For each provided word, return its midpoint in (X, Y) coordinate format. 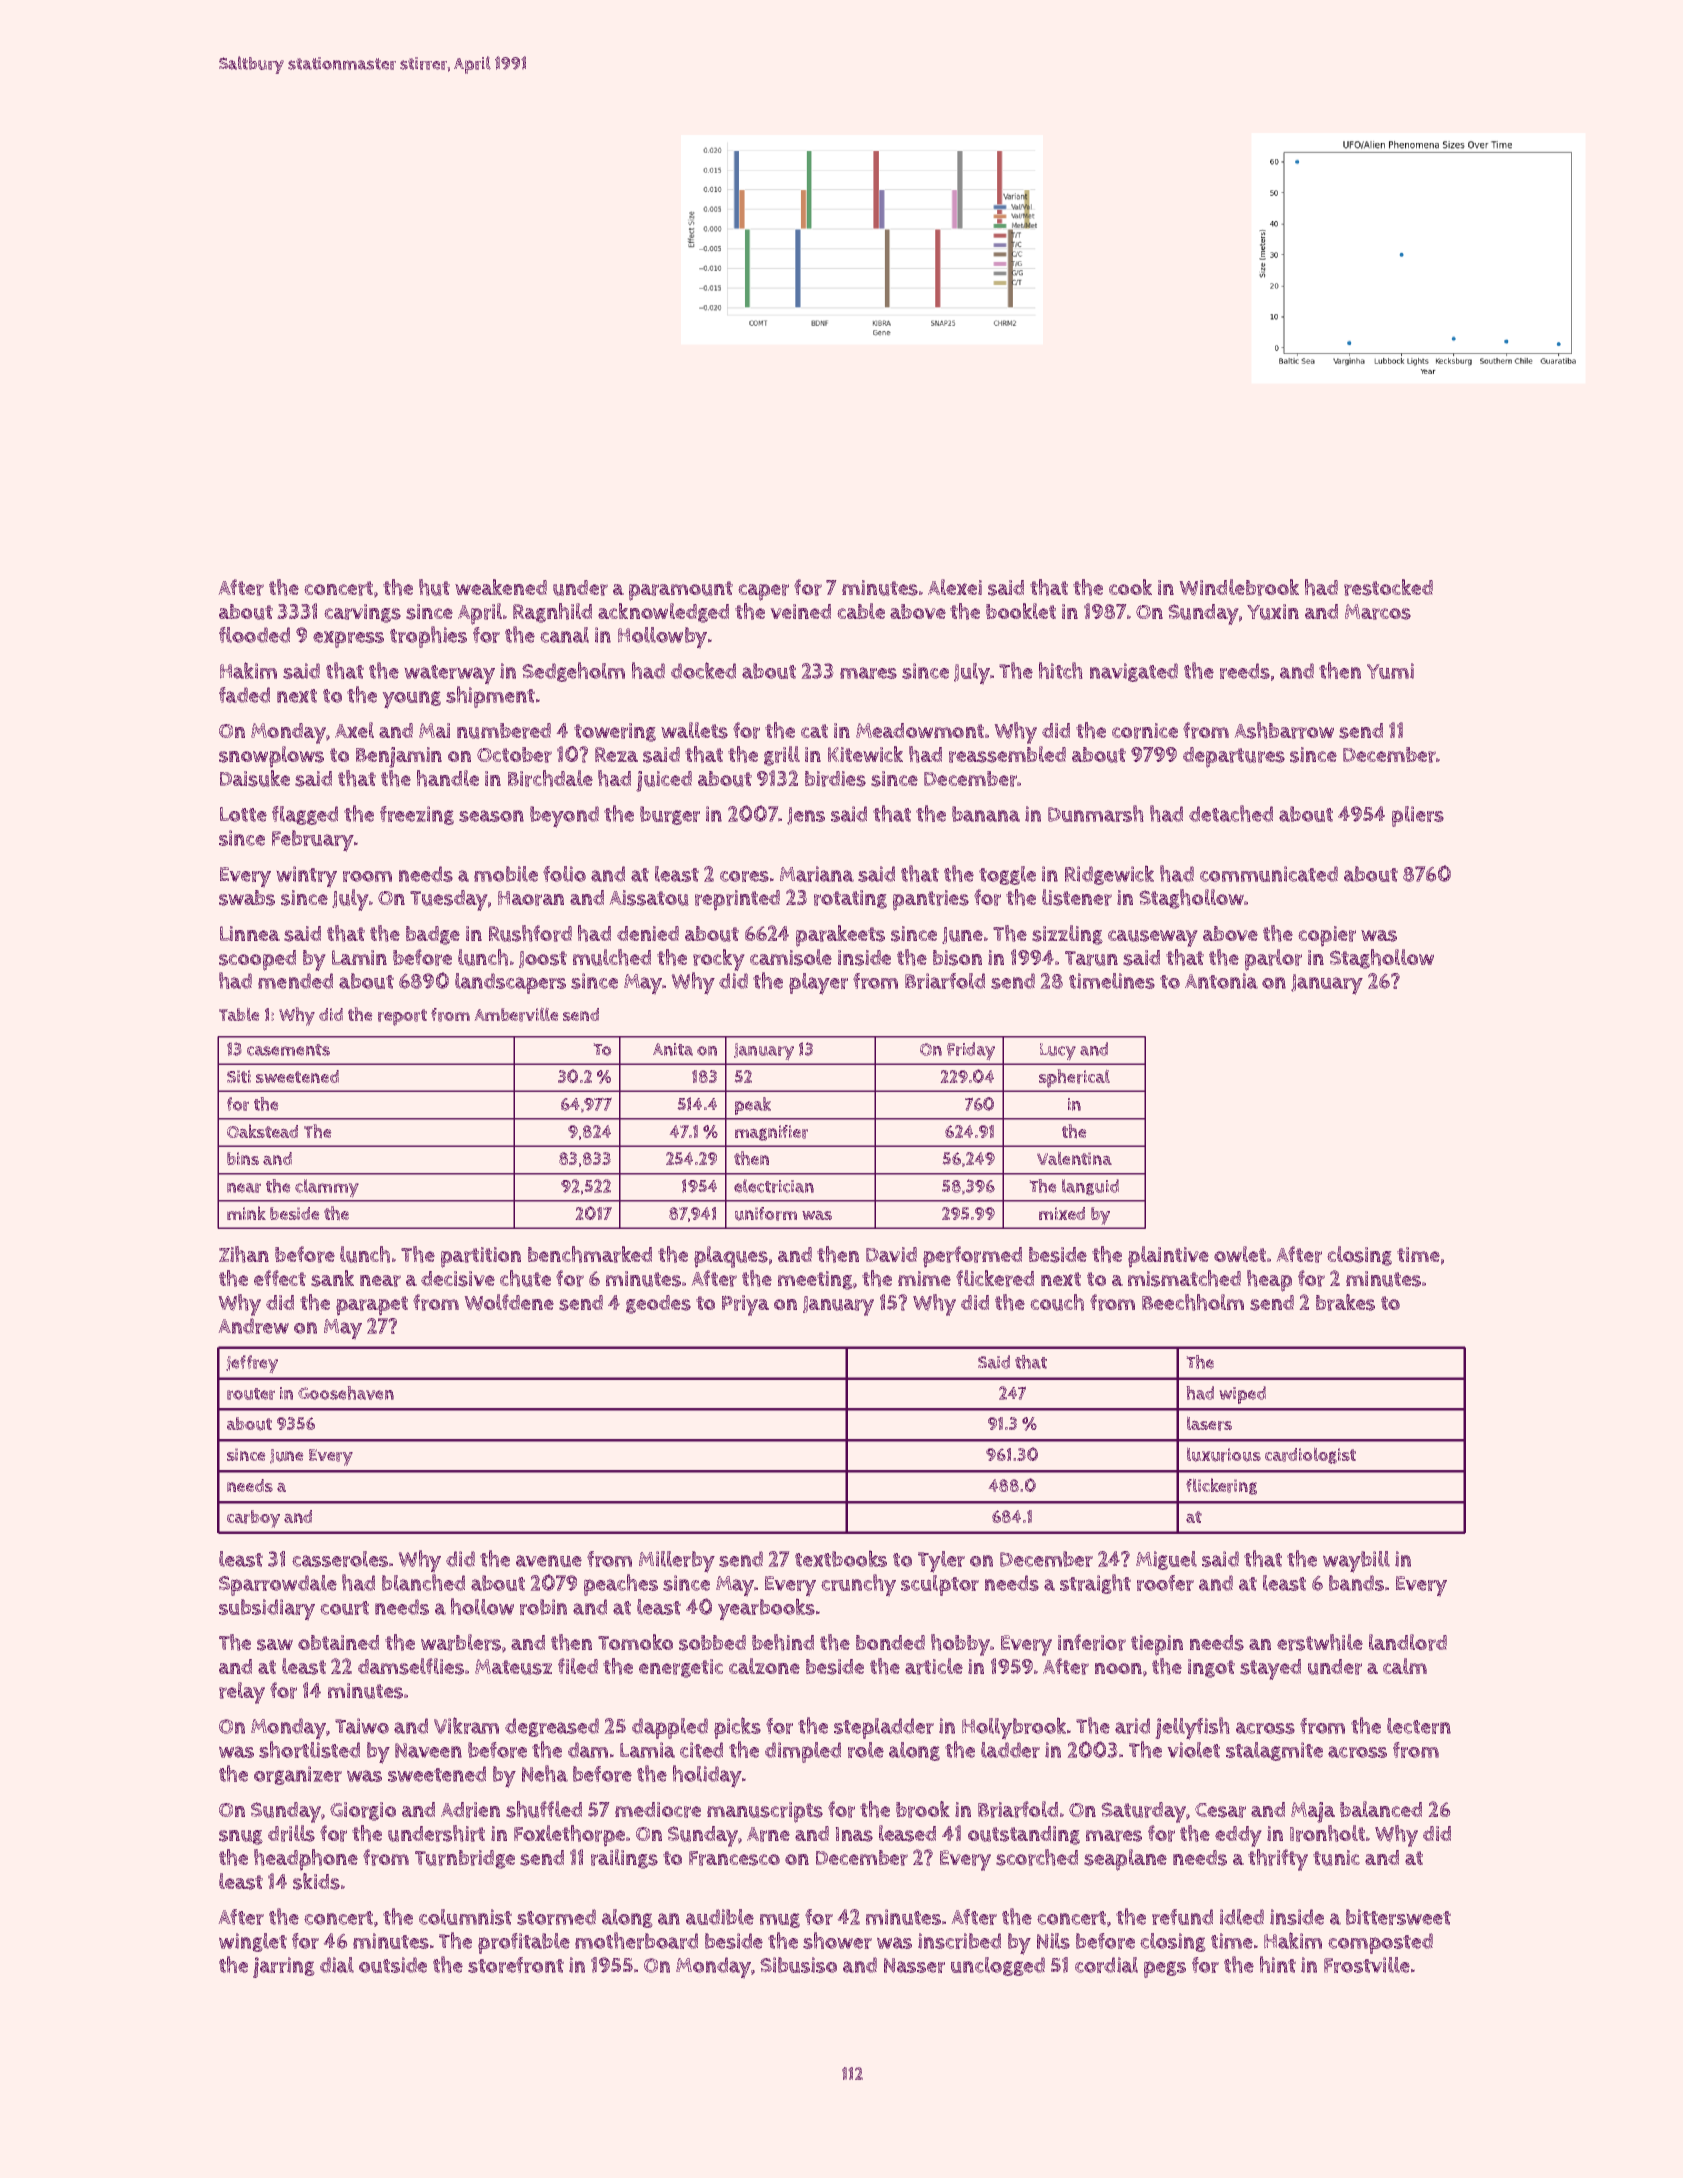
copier (1327, 936)
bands (1356, 1583)
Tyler (941, 1562)
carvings (362, 613)
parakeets (840, 936)
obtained (338, 1642)
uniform (766, 1214)
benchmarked (590, 1254)
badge (433, 935)
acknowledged (663, 613)
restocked (1388, 587)
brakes (1345, 1302)
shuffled (544, 1809)
